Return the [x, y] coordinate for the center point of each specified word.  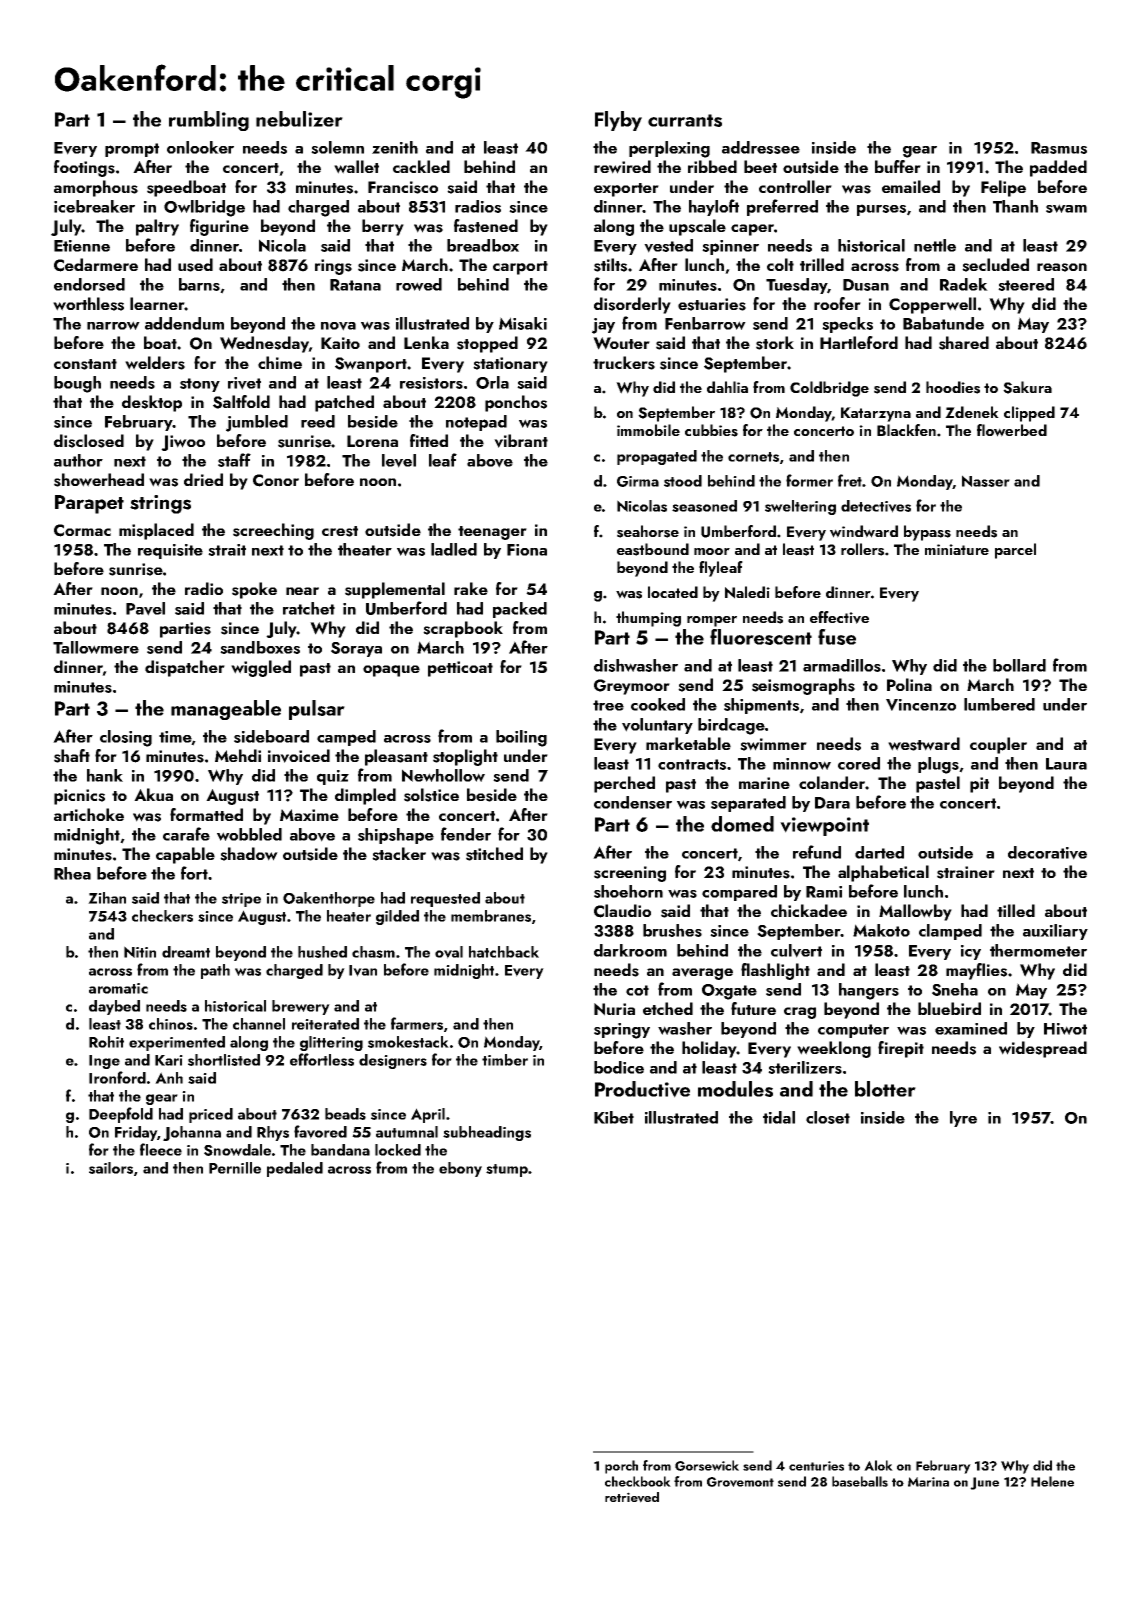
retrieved [632, 1497]
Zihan [107, 898]
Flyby [618, 121]
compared [739, 893]
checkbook [638, 1481]
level [399, 461]
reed [318, 421]
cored [859, 763]
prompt [132, 150]
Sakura [1027, 387]
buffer [898, 166]
